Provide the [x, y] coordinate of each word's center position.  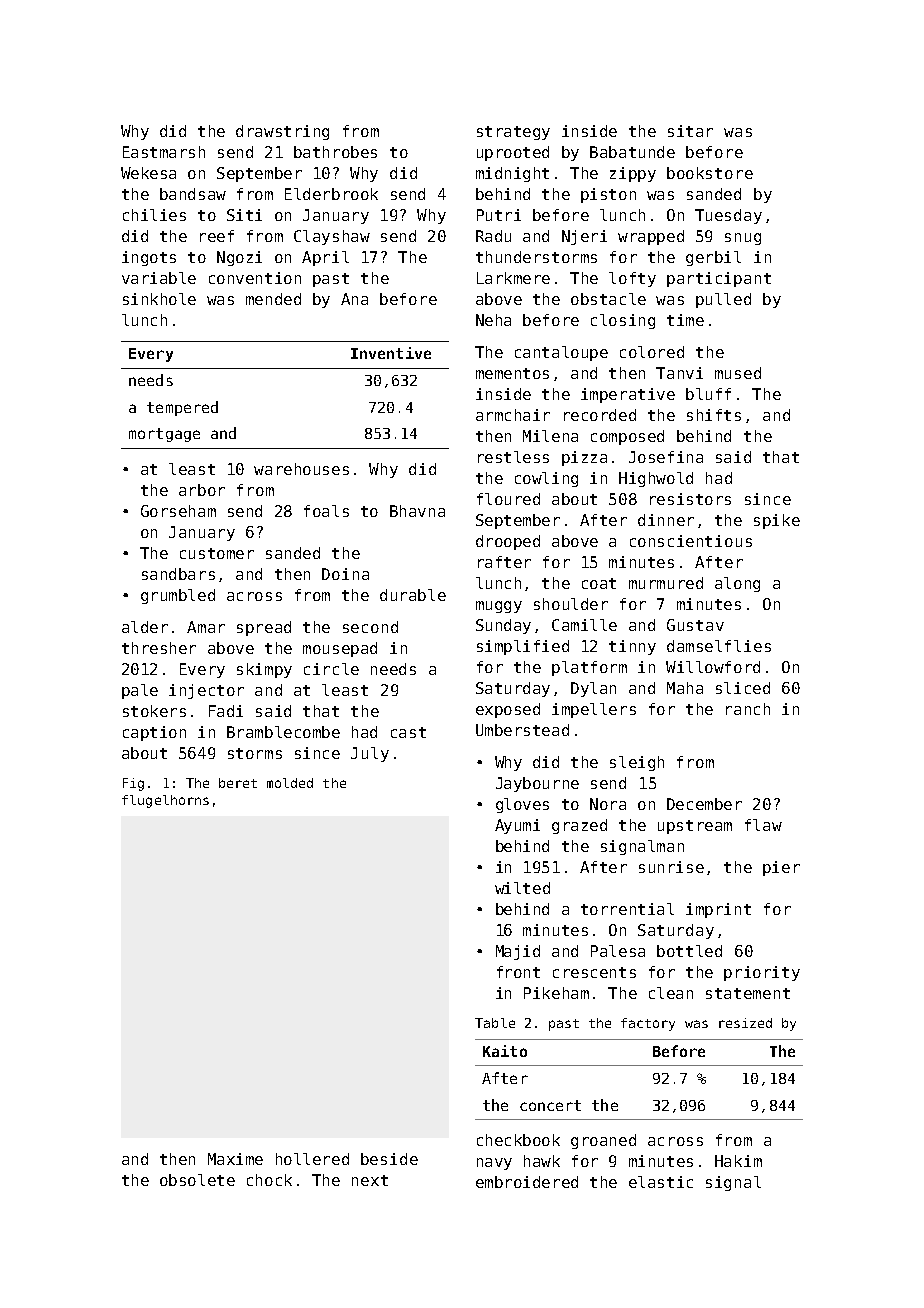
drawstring [282, 132]
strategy [513, 133]
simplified [523, 647]
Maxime [235, 1159]
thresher [159, 648]
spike [777, 521]
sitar [690, 131]
